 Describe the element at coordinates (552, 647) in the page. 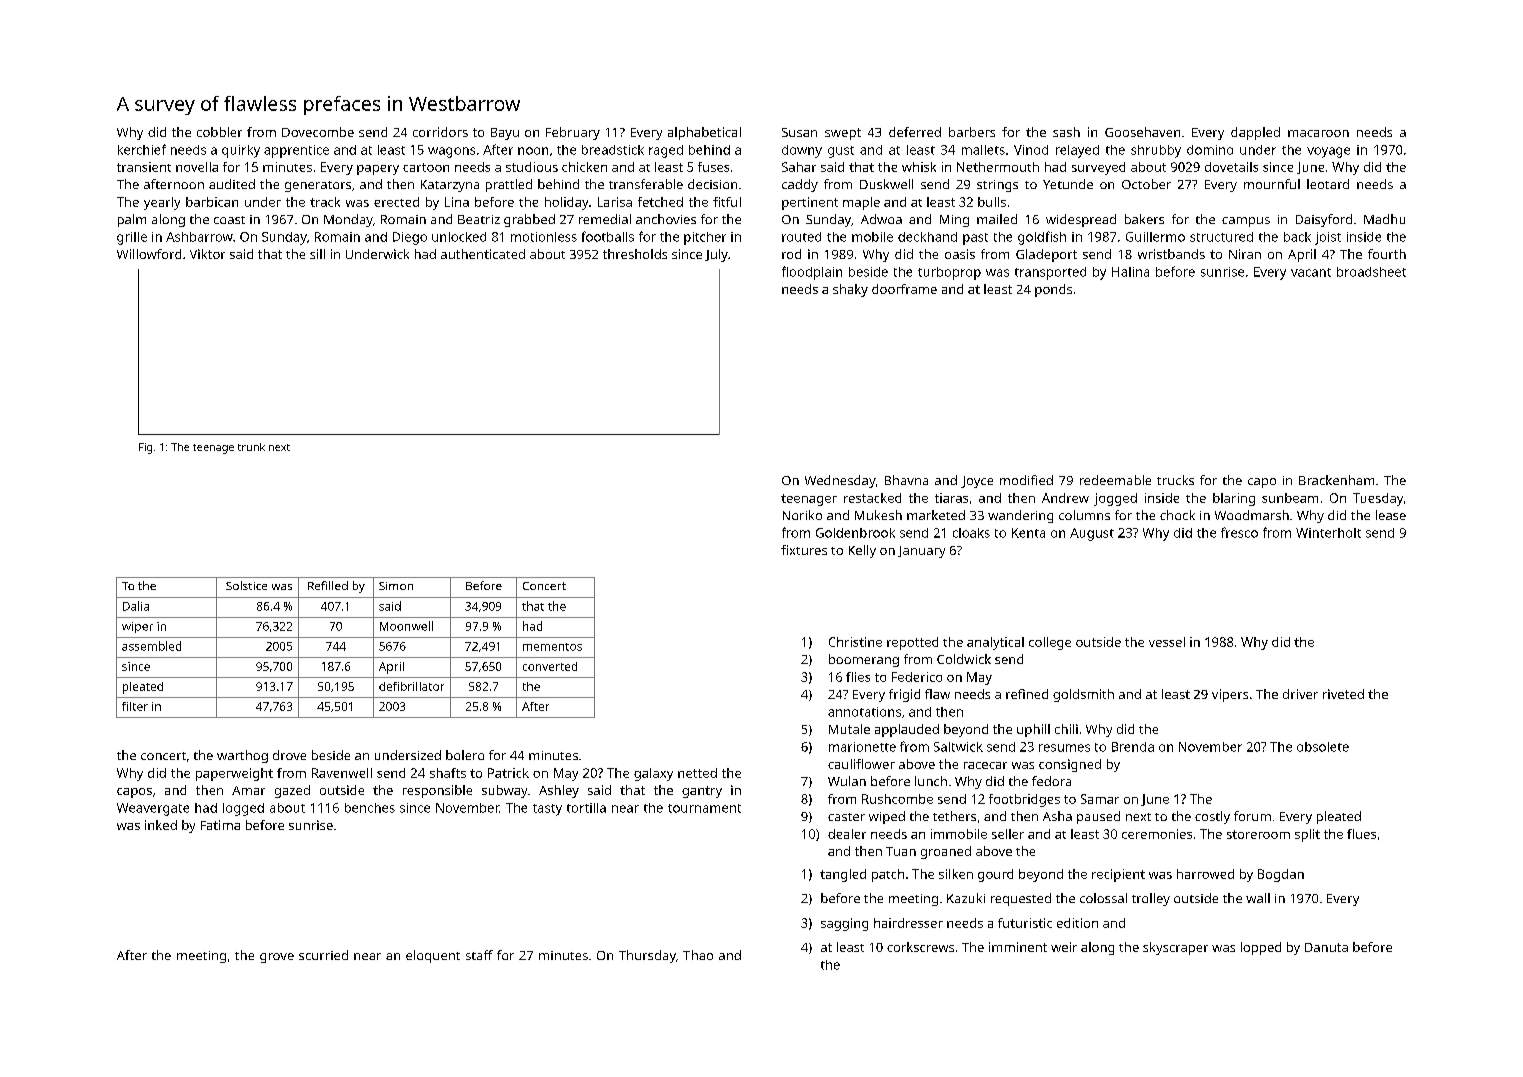

I see `mementos` at that location.
